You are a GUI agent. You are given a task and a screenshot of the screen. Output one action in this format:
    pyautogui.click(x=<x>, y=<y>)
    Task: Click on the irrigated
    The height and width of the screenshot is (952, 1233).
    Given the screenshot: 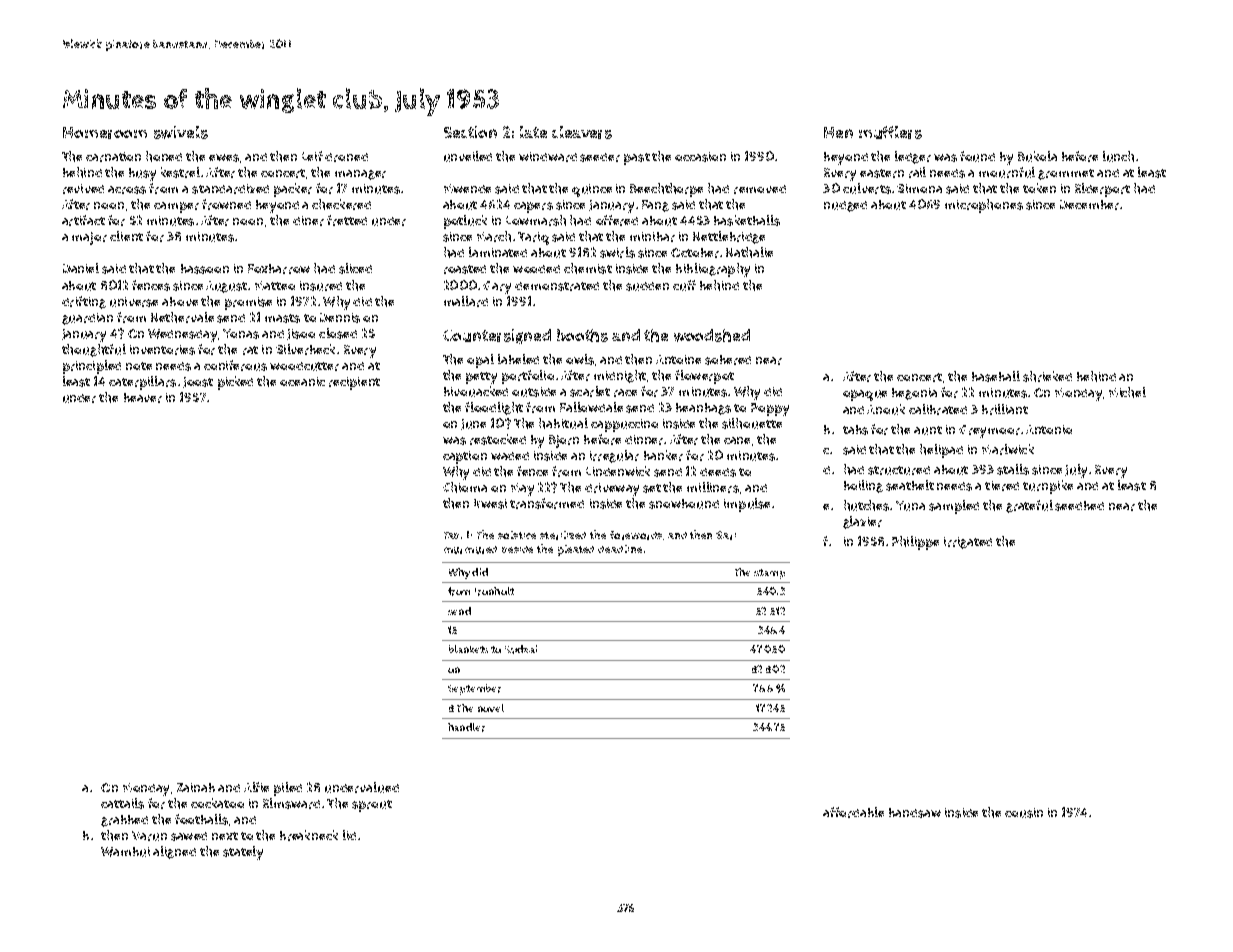 What is the action you would take?
    pyautogui.click(x=968, y=543)
